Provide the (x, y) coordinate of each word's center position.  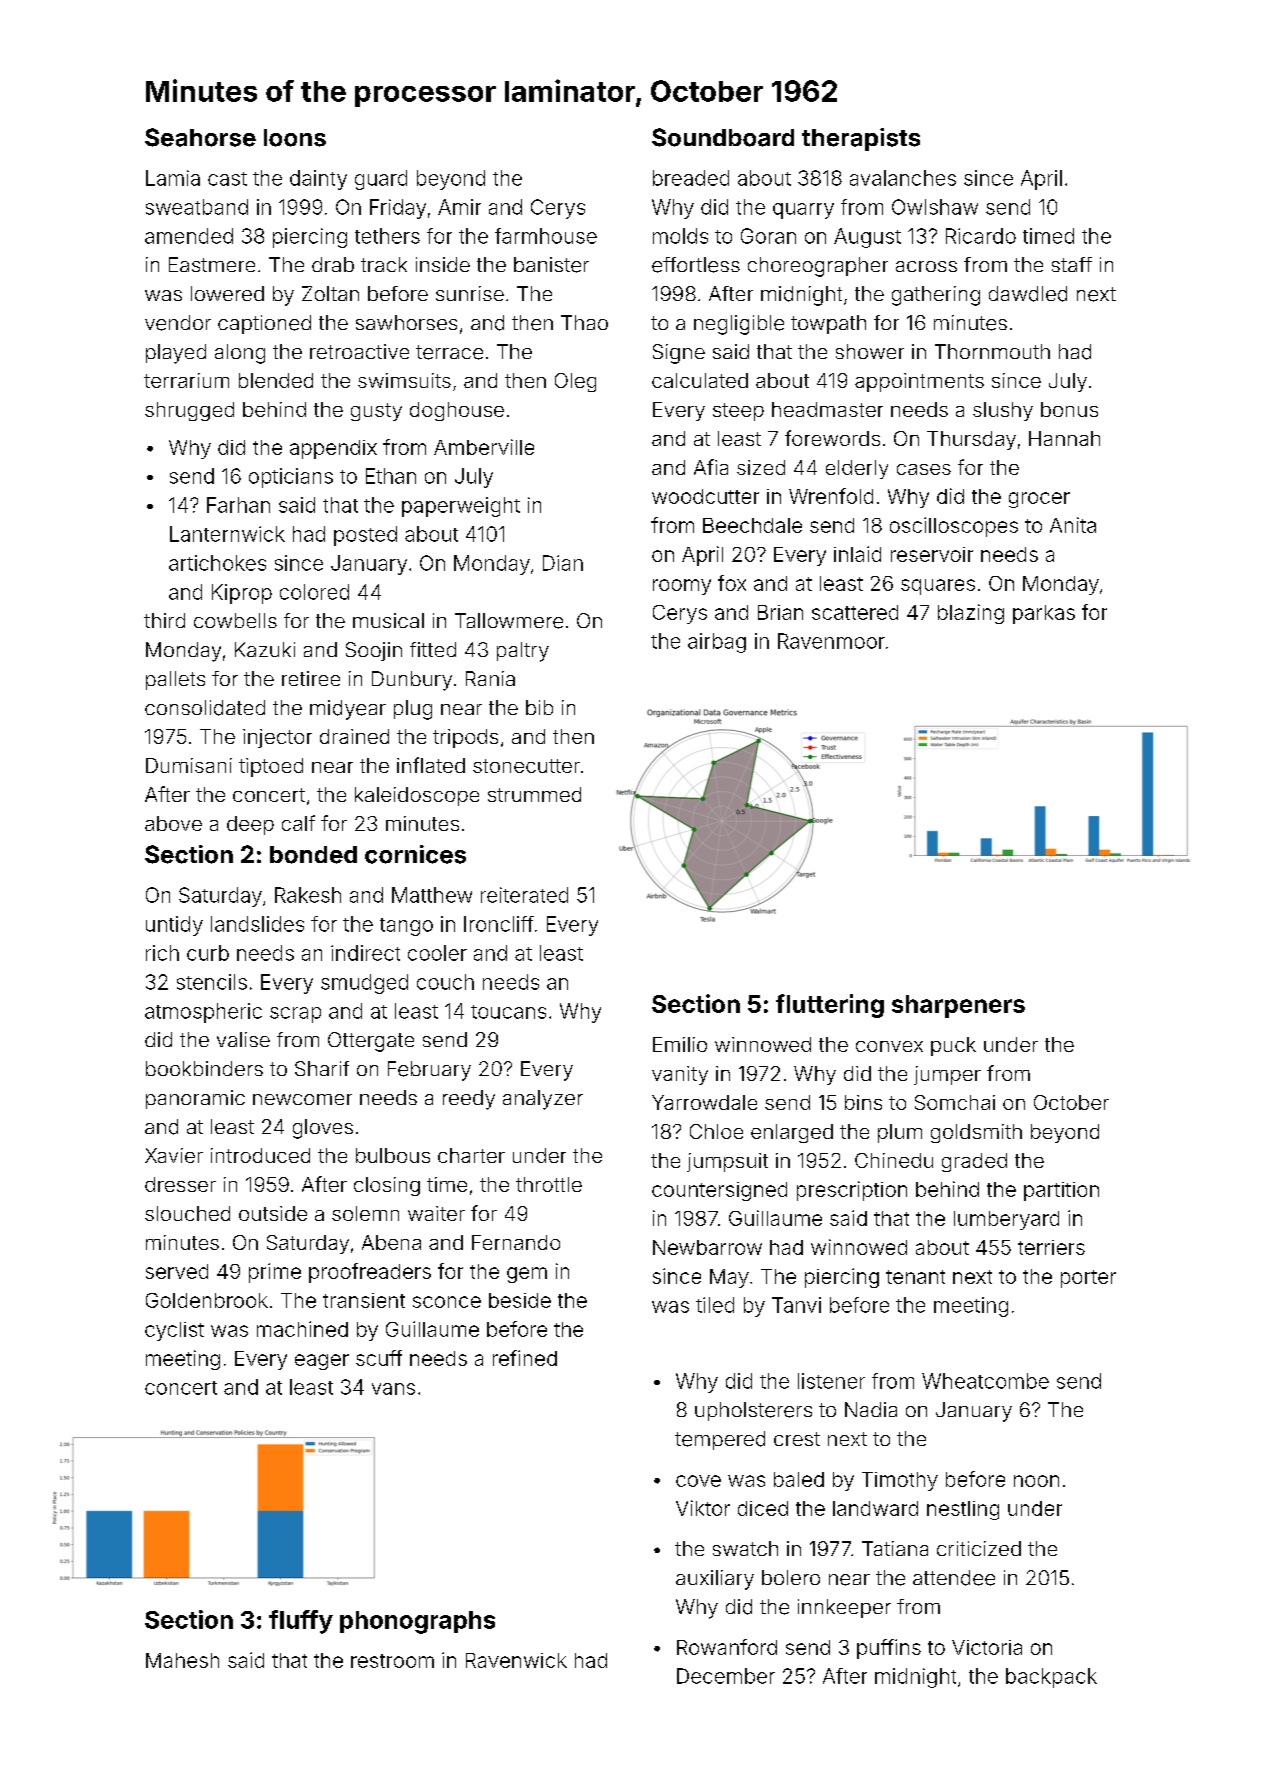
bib (539, 707)
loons (295, 138)
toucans (508, 1012)
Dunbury (412, 681)
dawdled (1028, 294)
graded (974, 1162)
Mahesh (182, 1660)
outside (273, 1213)
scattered (855, 612)
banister (551, 265)
